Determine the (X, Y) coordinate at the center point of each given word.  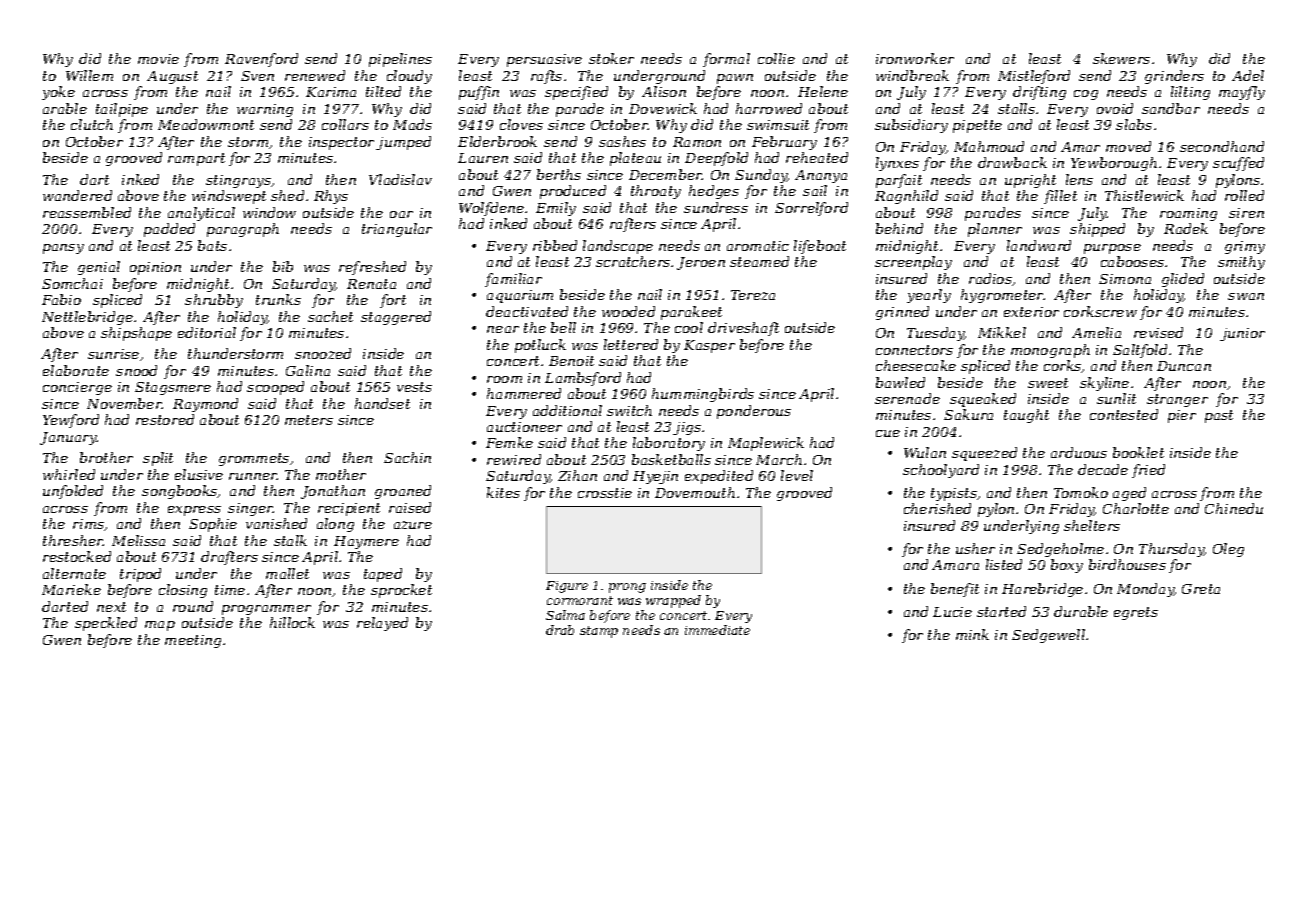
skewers (1121, 58)
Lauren (483, 158)
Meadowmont (206, 124)
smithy (1241, 263)
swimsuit (778, 125)
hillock (292, 622)
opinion (155, 268)
